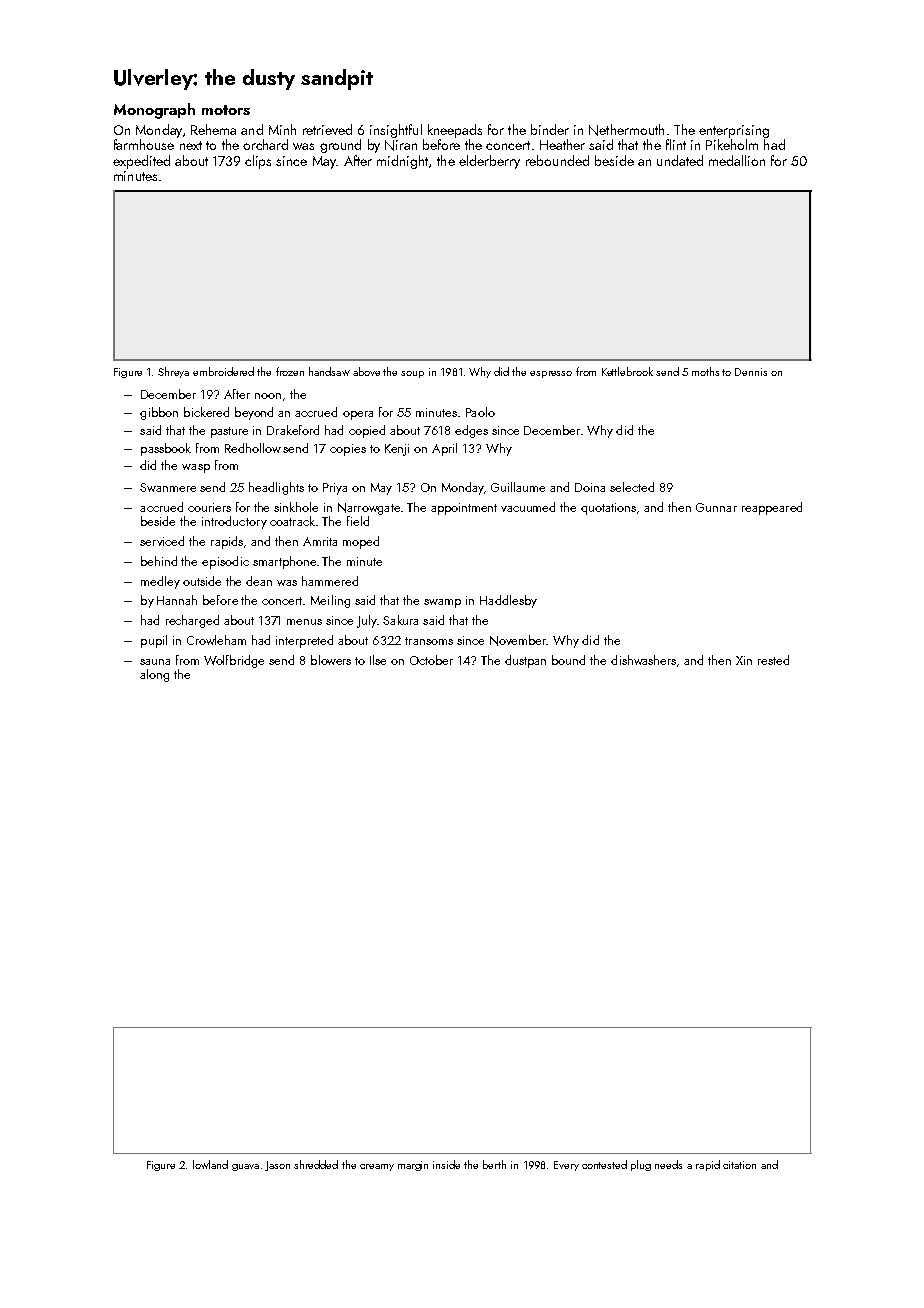  I want to click on Guillaume, so click(518, 487).
